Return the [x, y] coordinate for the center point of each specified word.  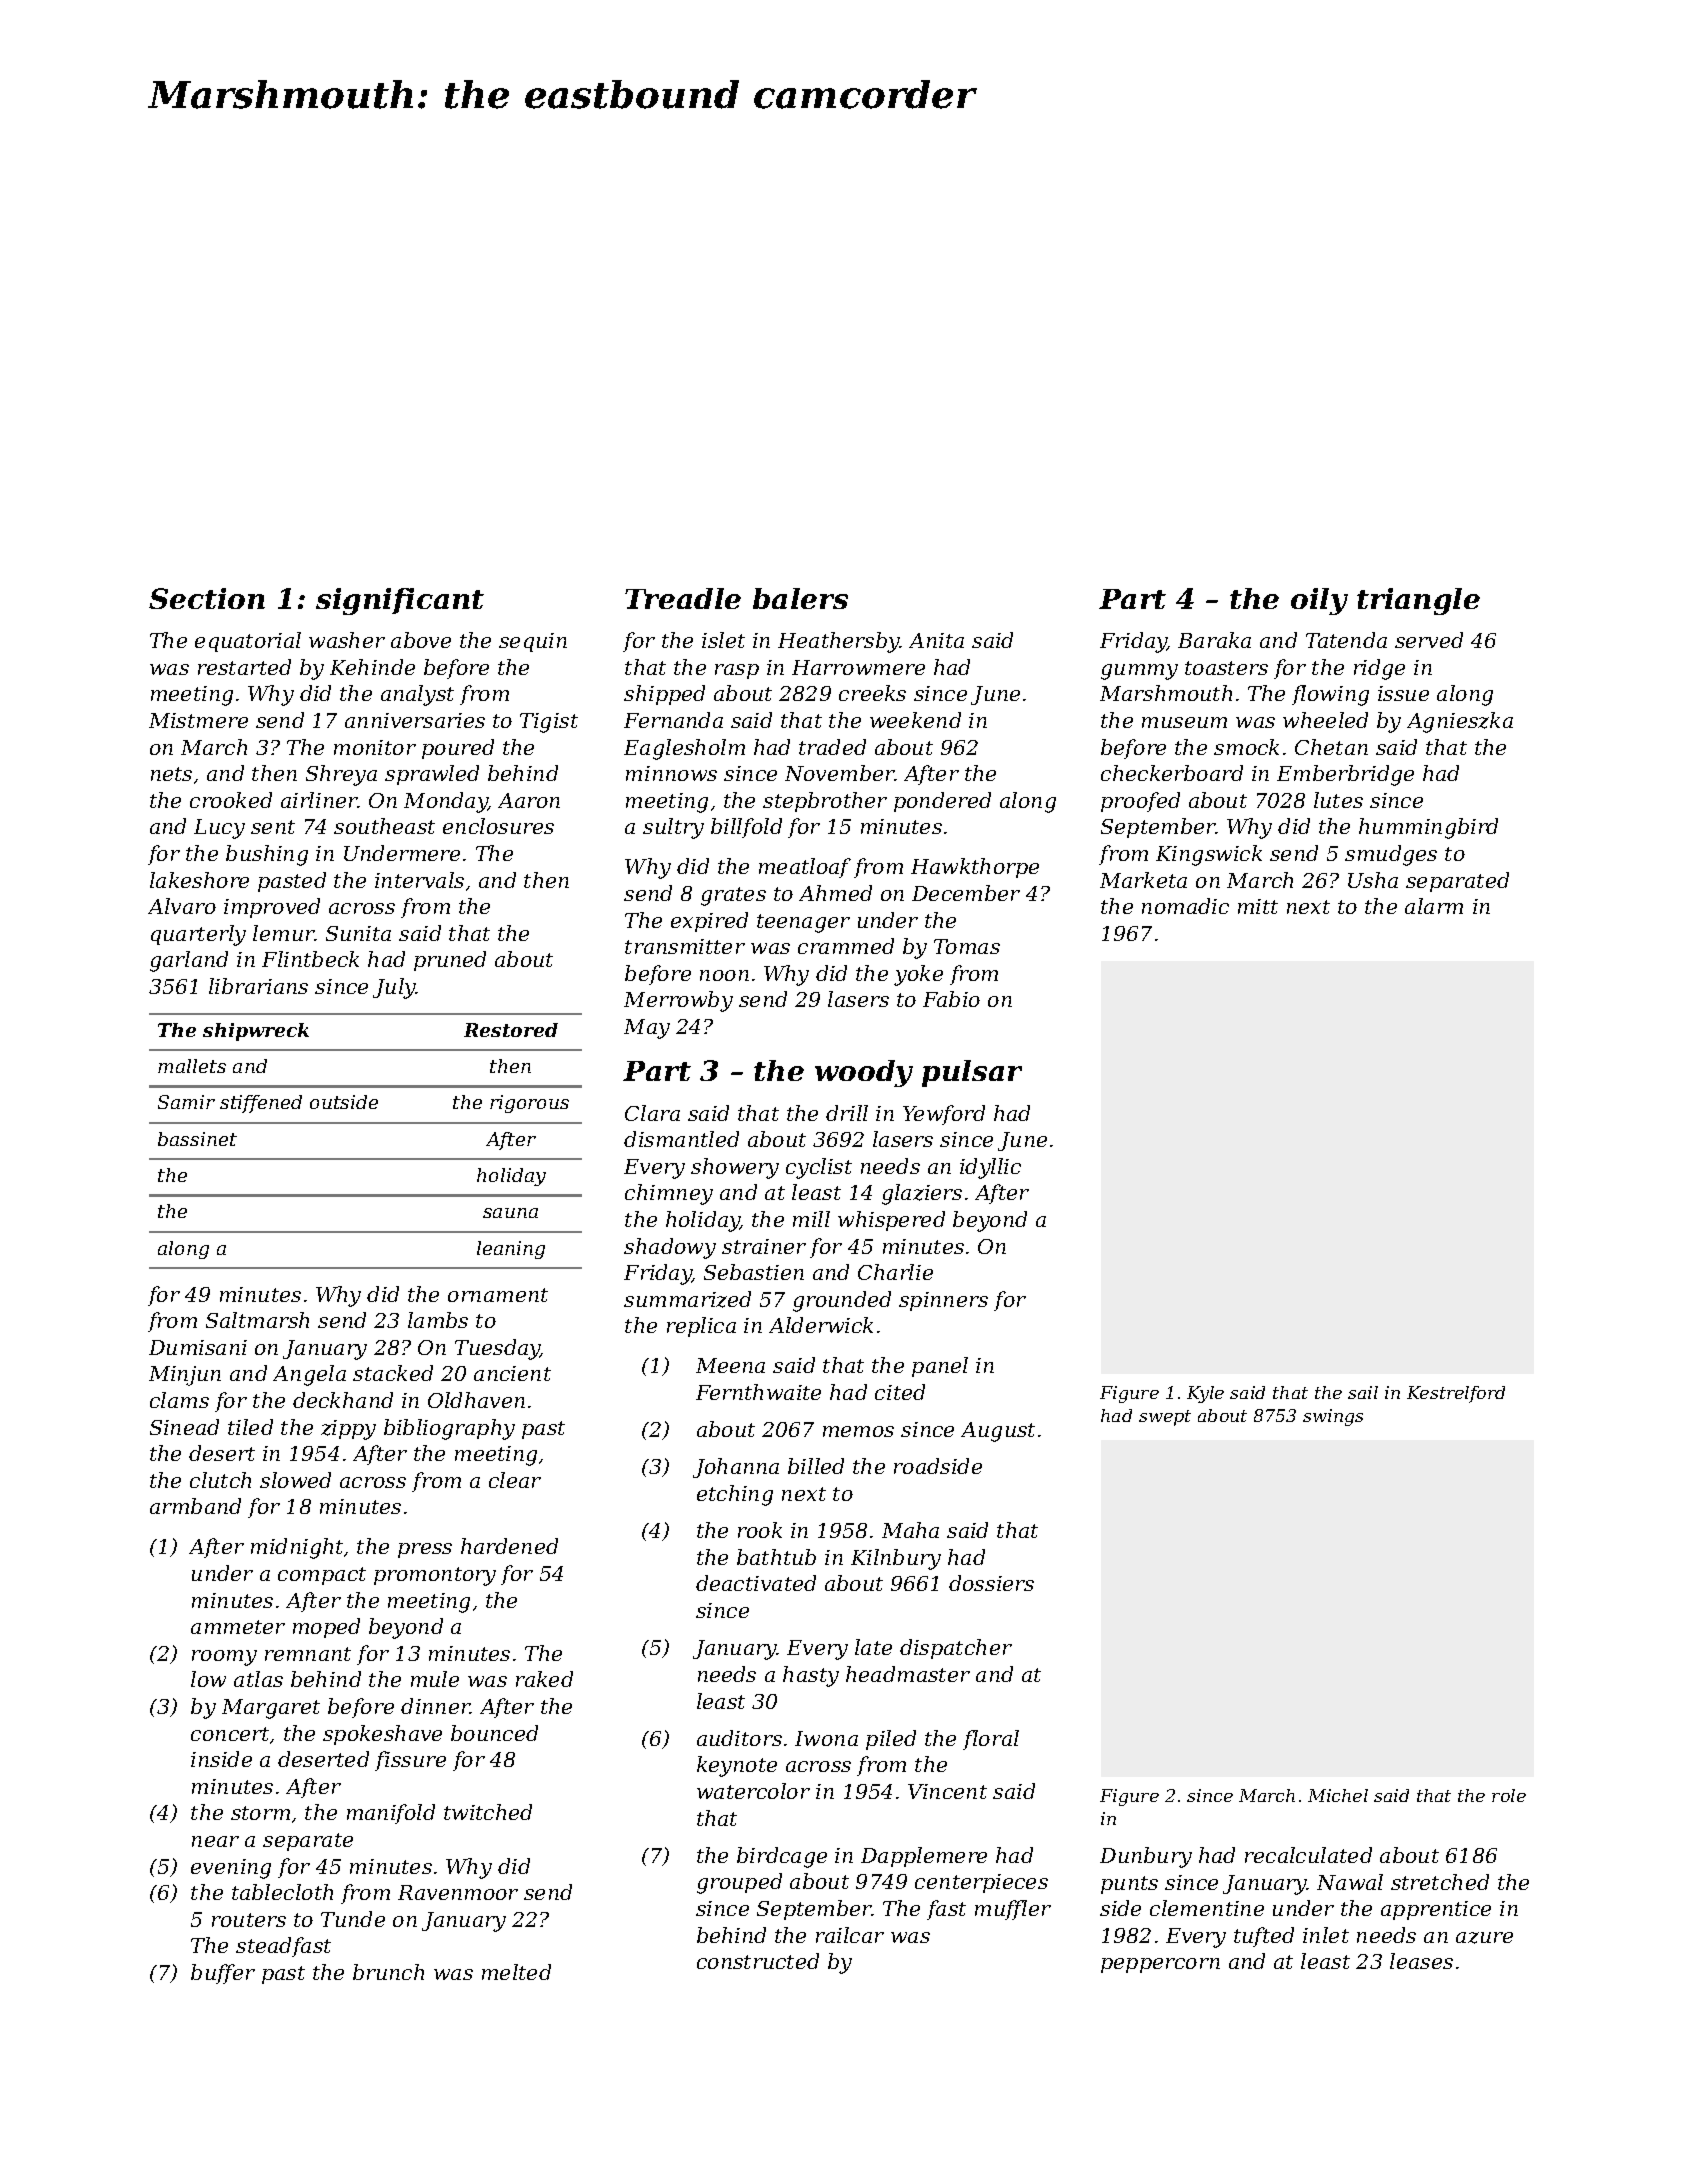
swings [1333, 1417]
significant [400, 601]
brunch [388, 1972]
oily [1319, 601]
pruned [450, 961]
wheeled [1325, 720]
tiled [250, 1427]
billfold [746, 828]
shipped [664, 695]
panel [940, 1367]
